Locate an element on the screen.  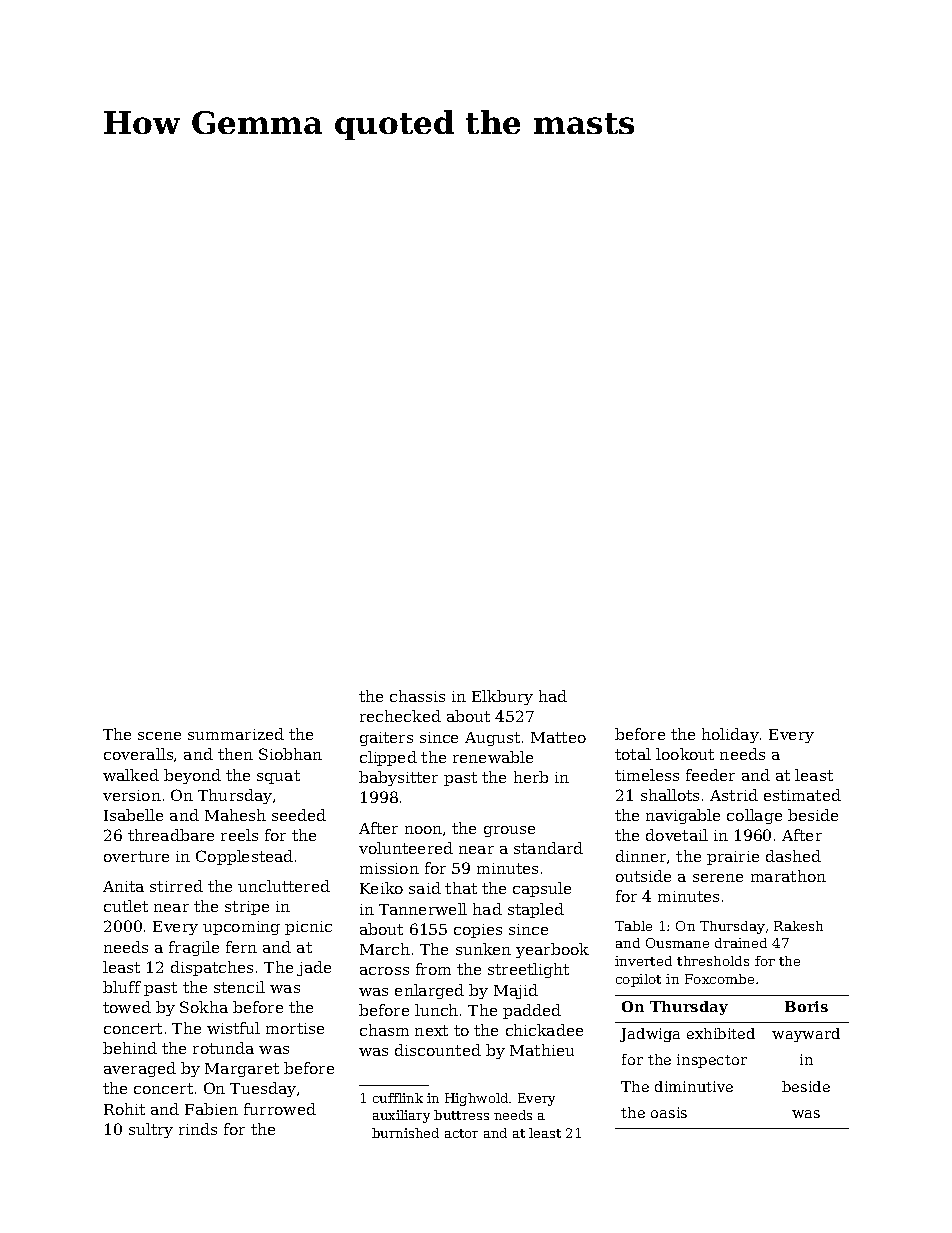
seeded is located at coordinates (299, 815).
